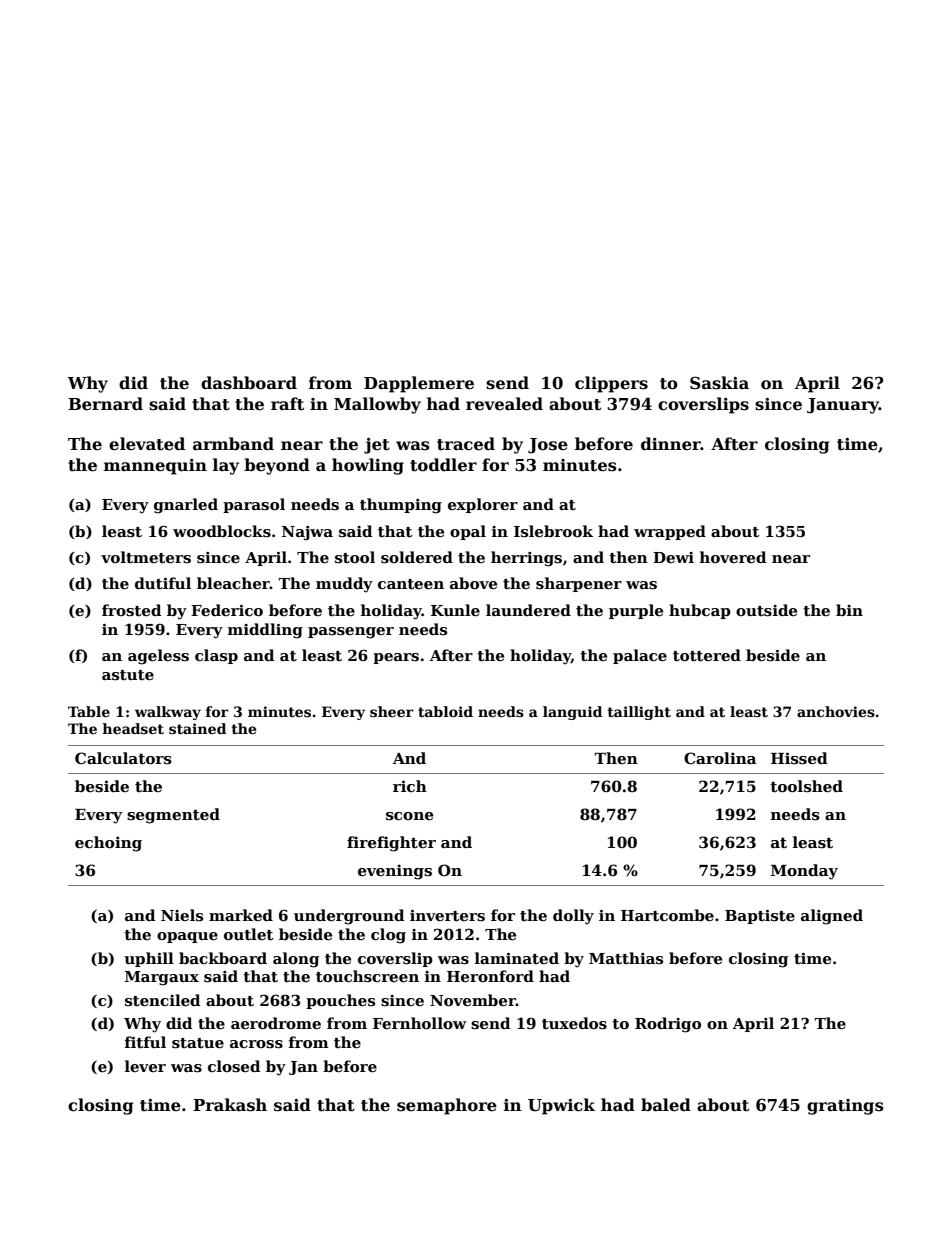 The width and height of the page is (952, 1233). I want to click on Monday, so click(804, 872).
